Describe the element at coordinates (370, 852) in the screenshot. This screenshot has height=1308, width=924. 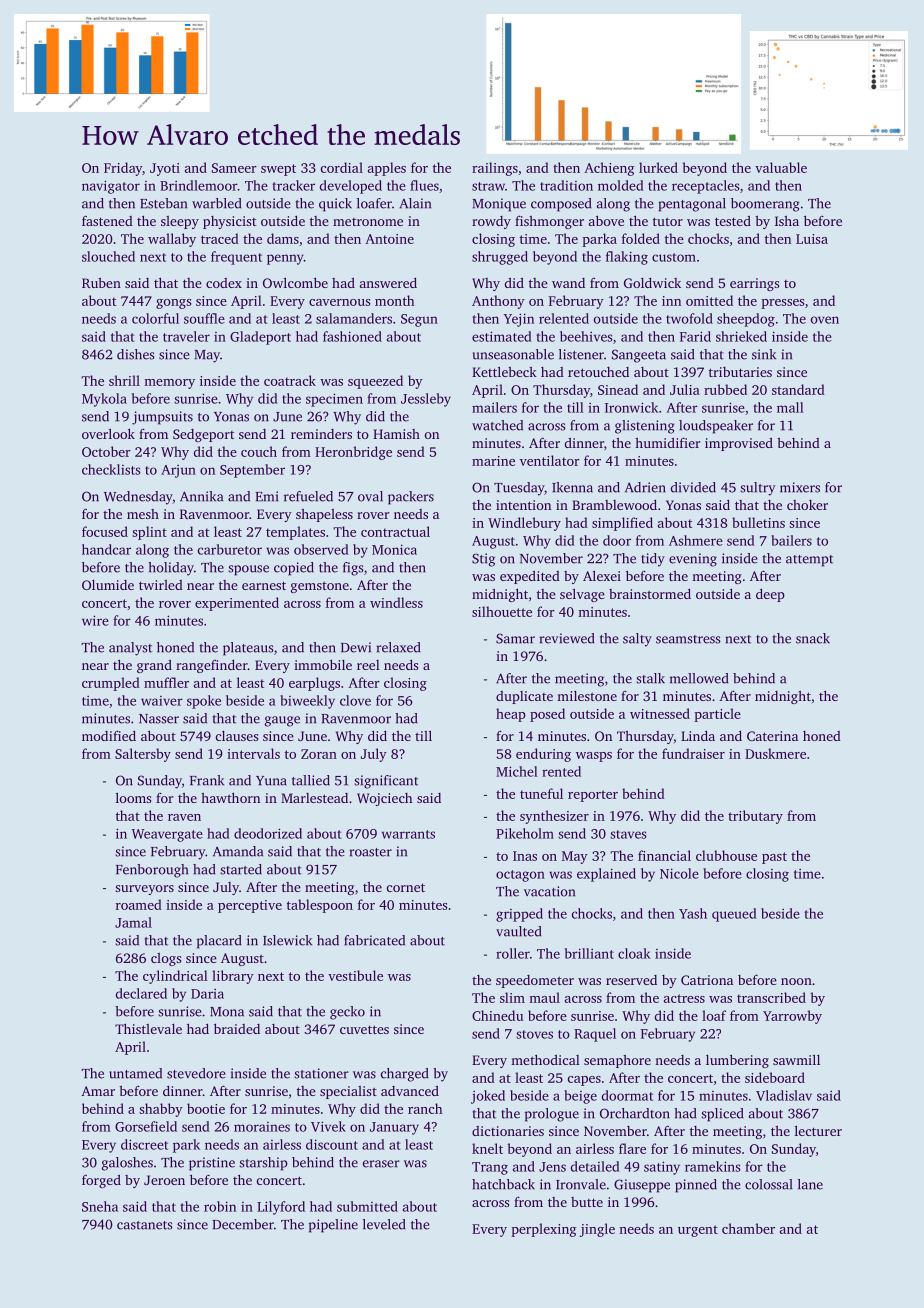
I see `roaster` at that location.
